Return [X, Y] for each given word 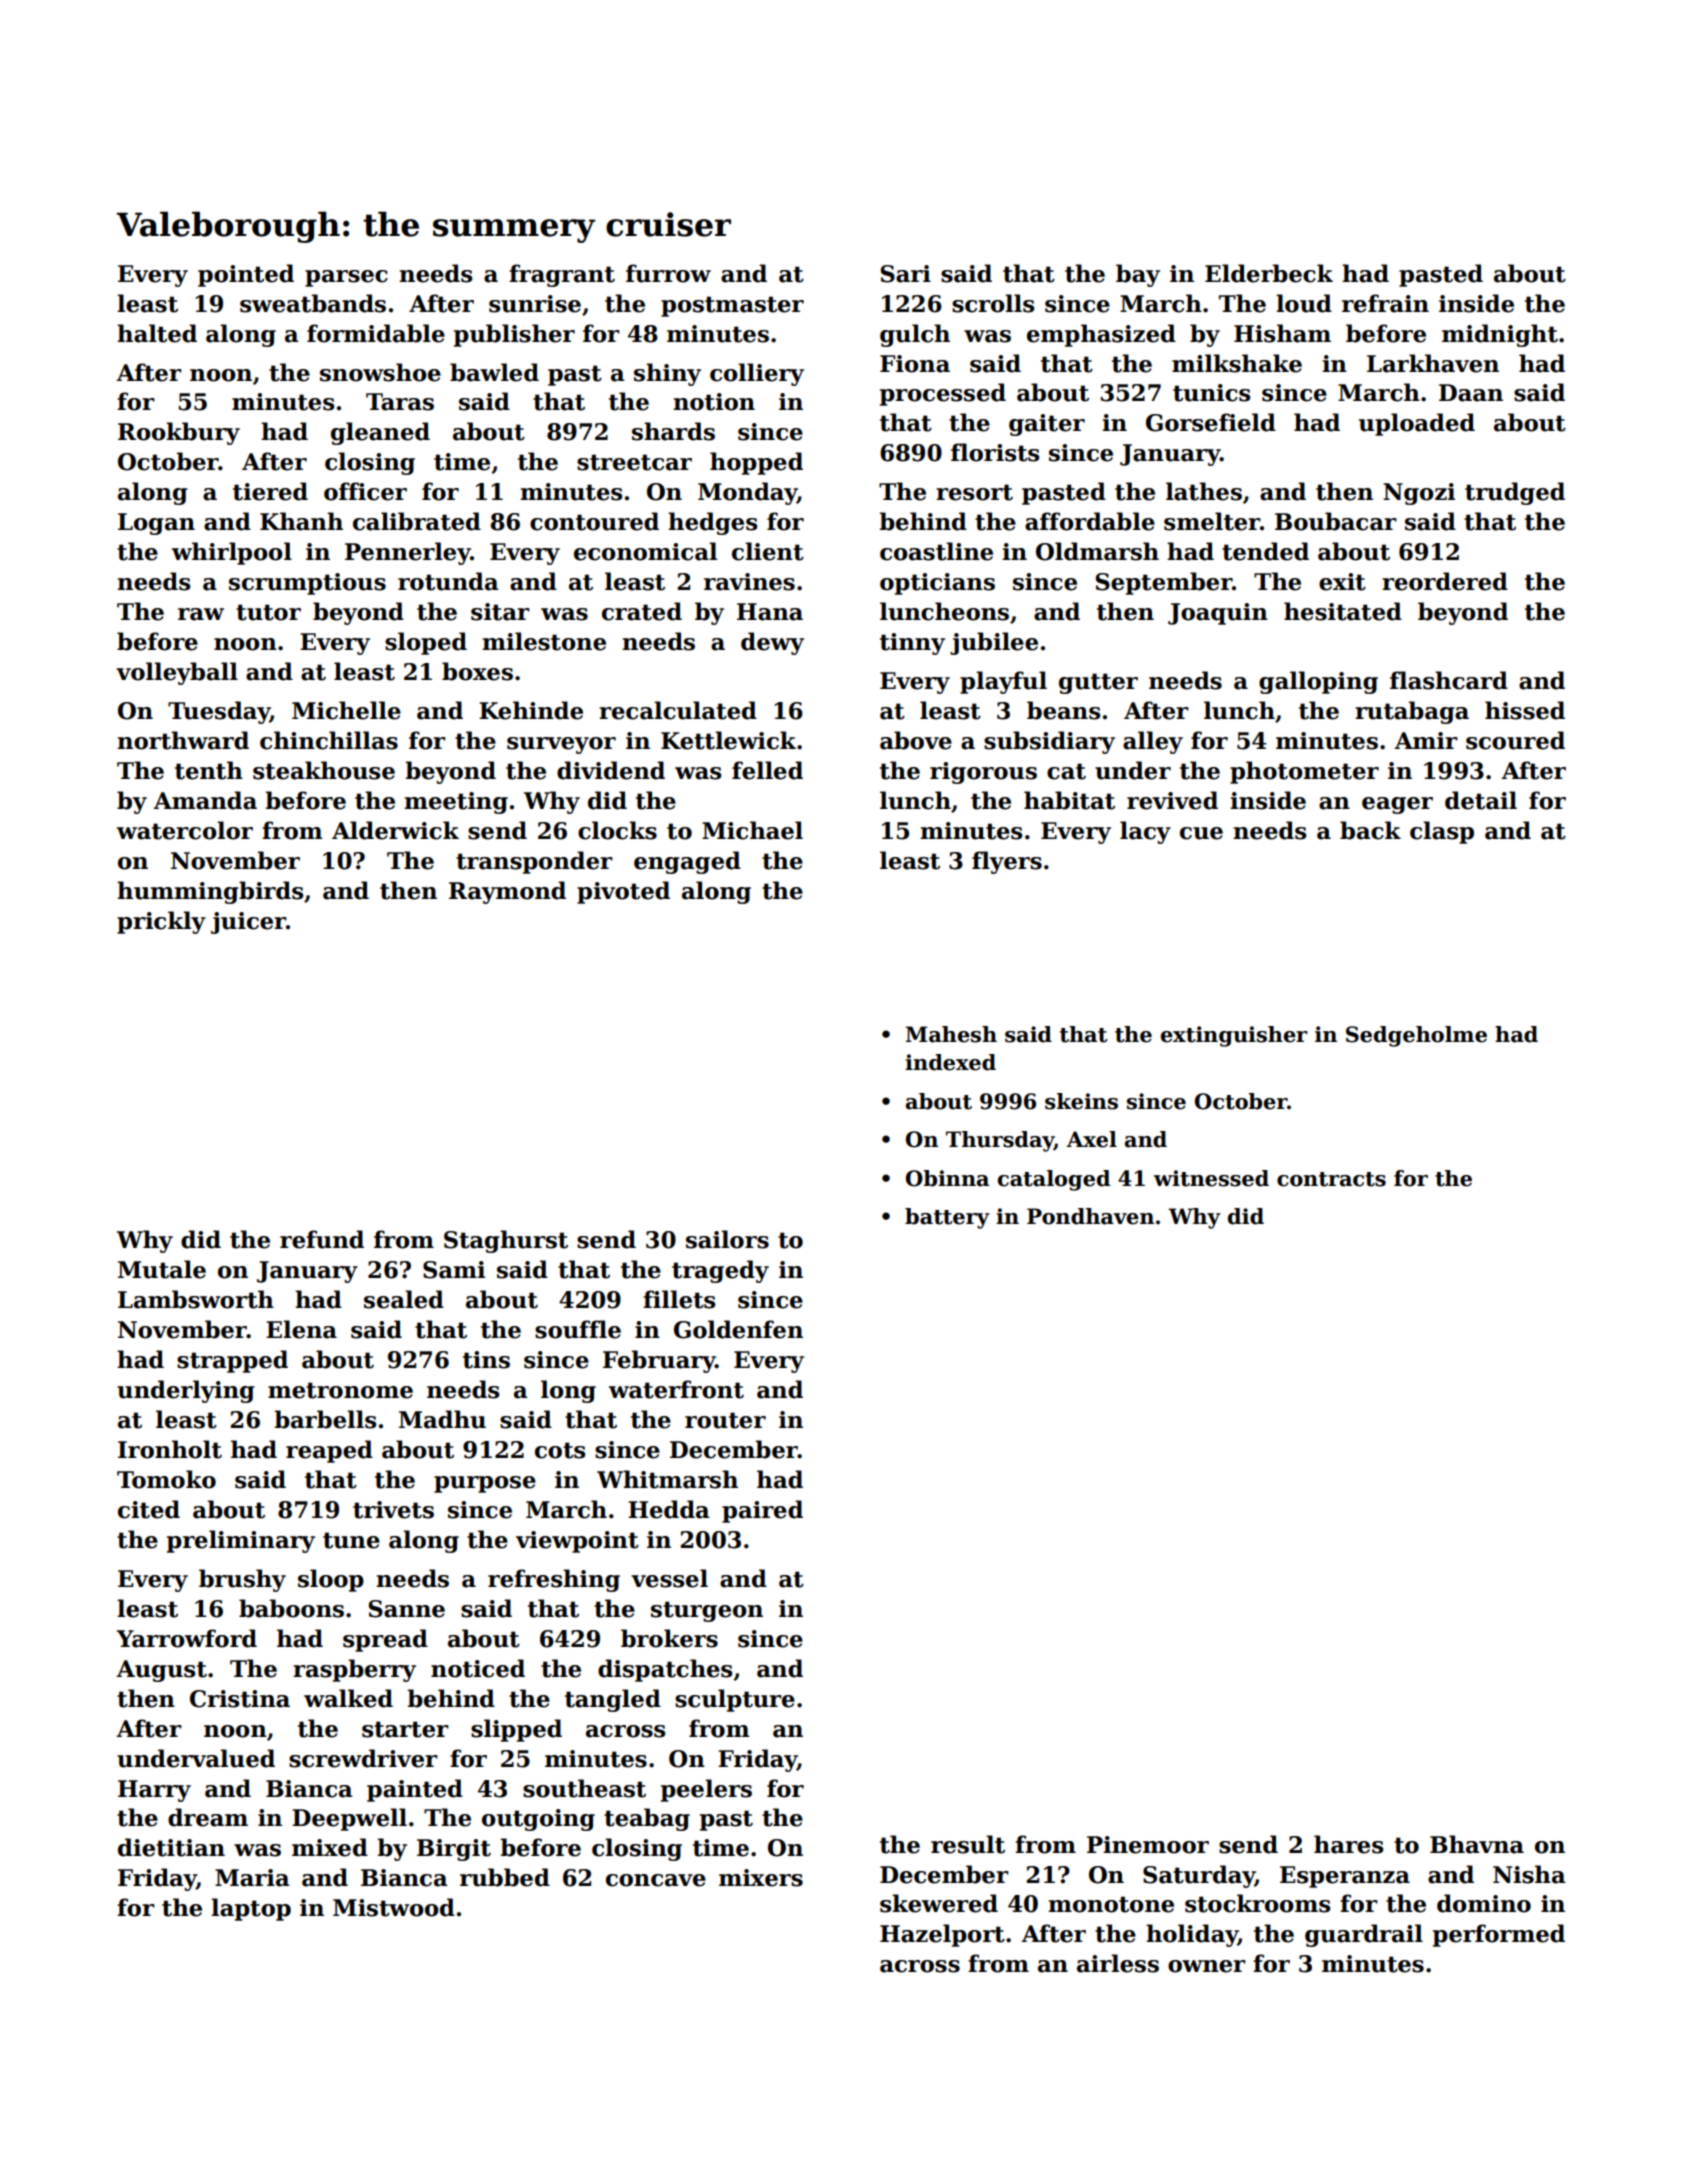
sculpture [735, 1700]
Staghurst [506, 1241]
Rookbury [179, 433]
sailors [727, 1239]
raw [201, 614]
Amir [1426, 740]
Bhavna [1477, 1844]
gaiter [1047, 425]
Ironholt [170, 1449]
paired [762, 1511]
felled [767, 770]
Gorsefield [1211, 422]
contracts [1331, 1179]
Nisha [1529, 1874]
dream [208, 1817]
